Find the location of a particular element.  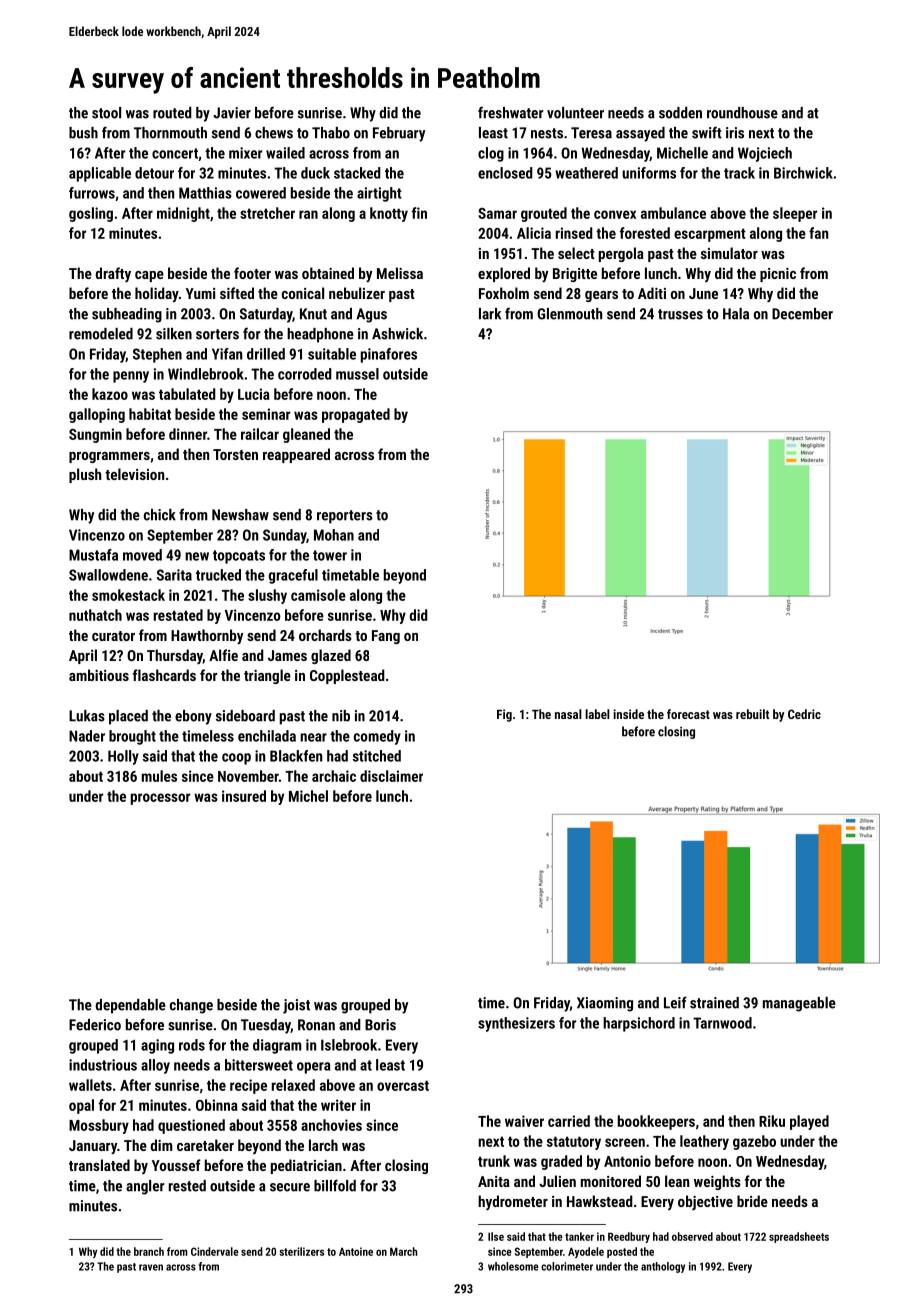

manageable is located at coordinates (799, 1004).
